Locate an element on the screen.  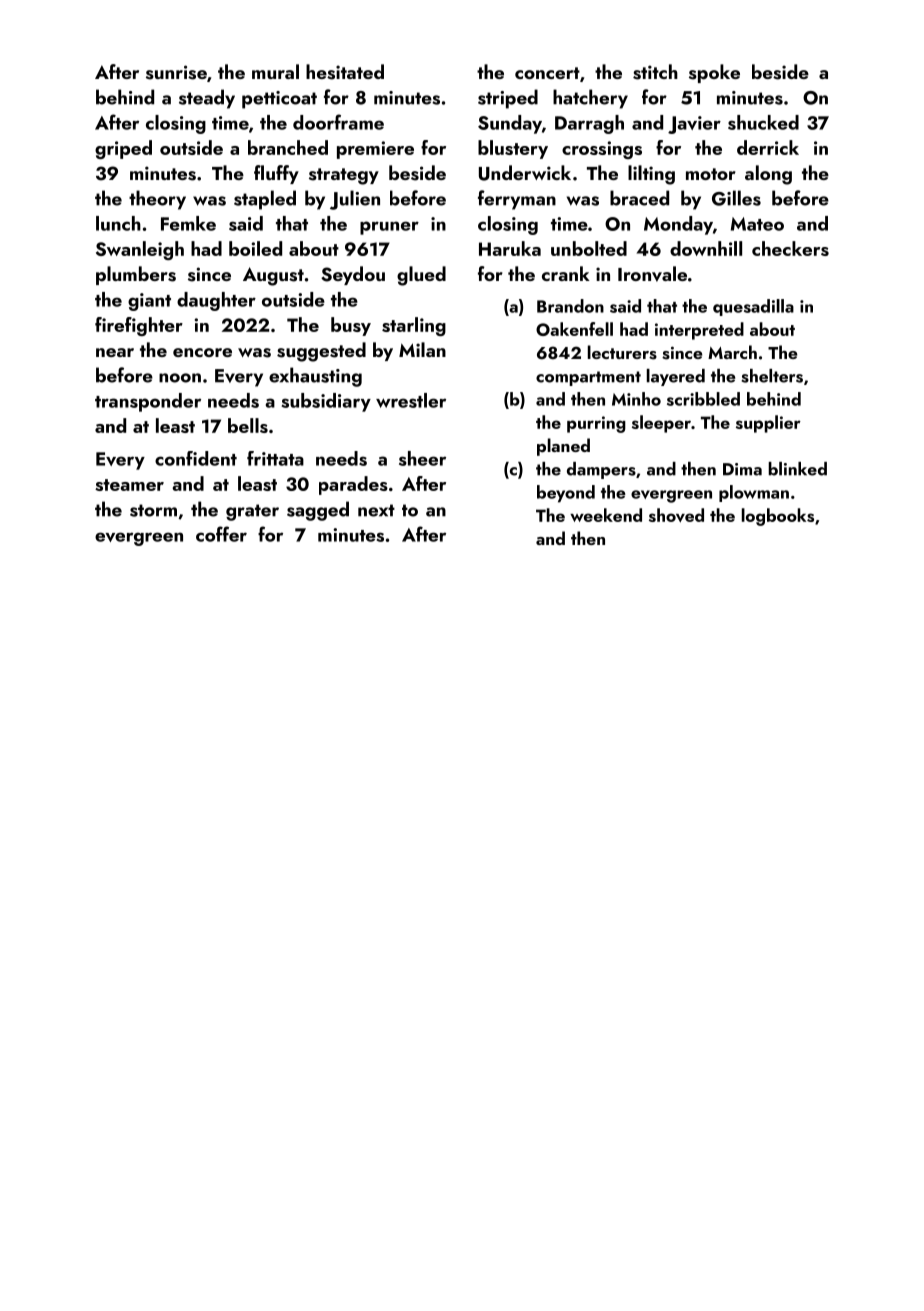
coffer is located at coordinates (221, 534).
